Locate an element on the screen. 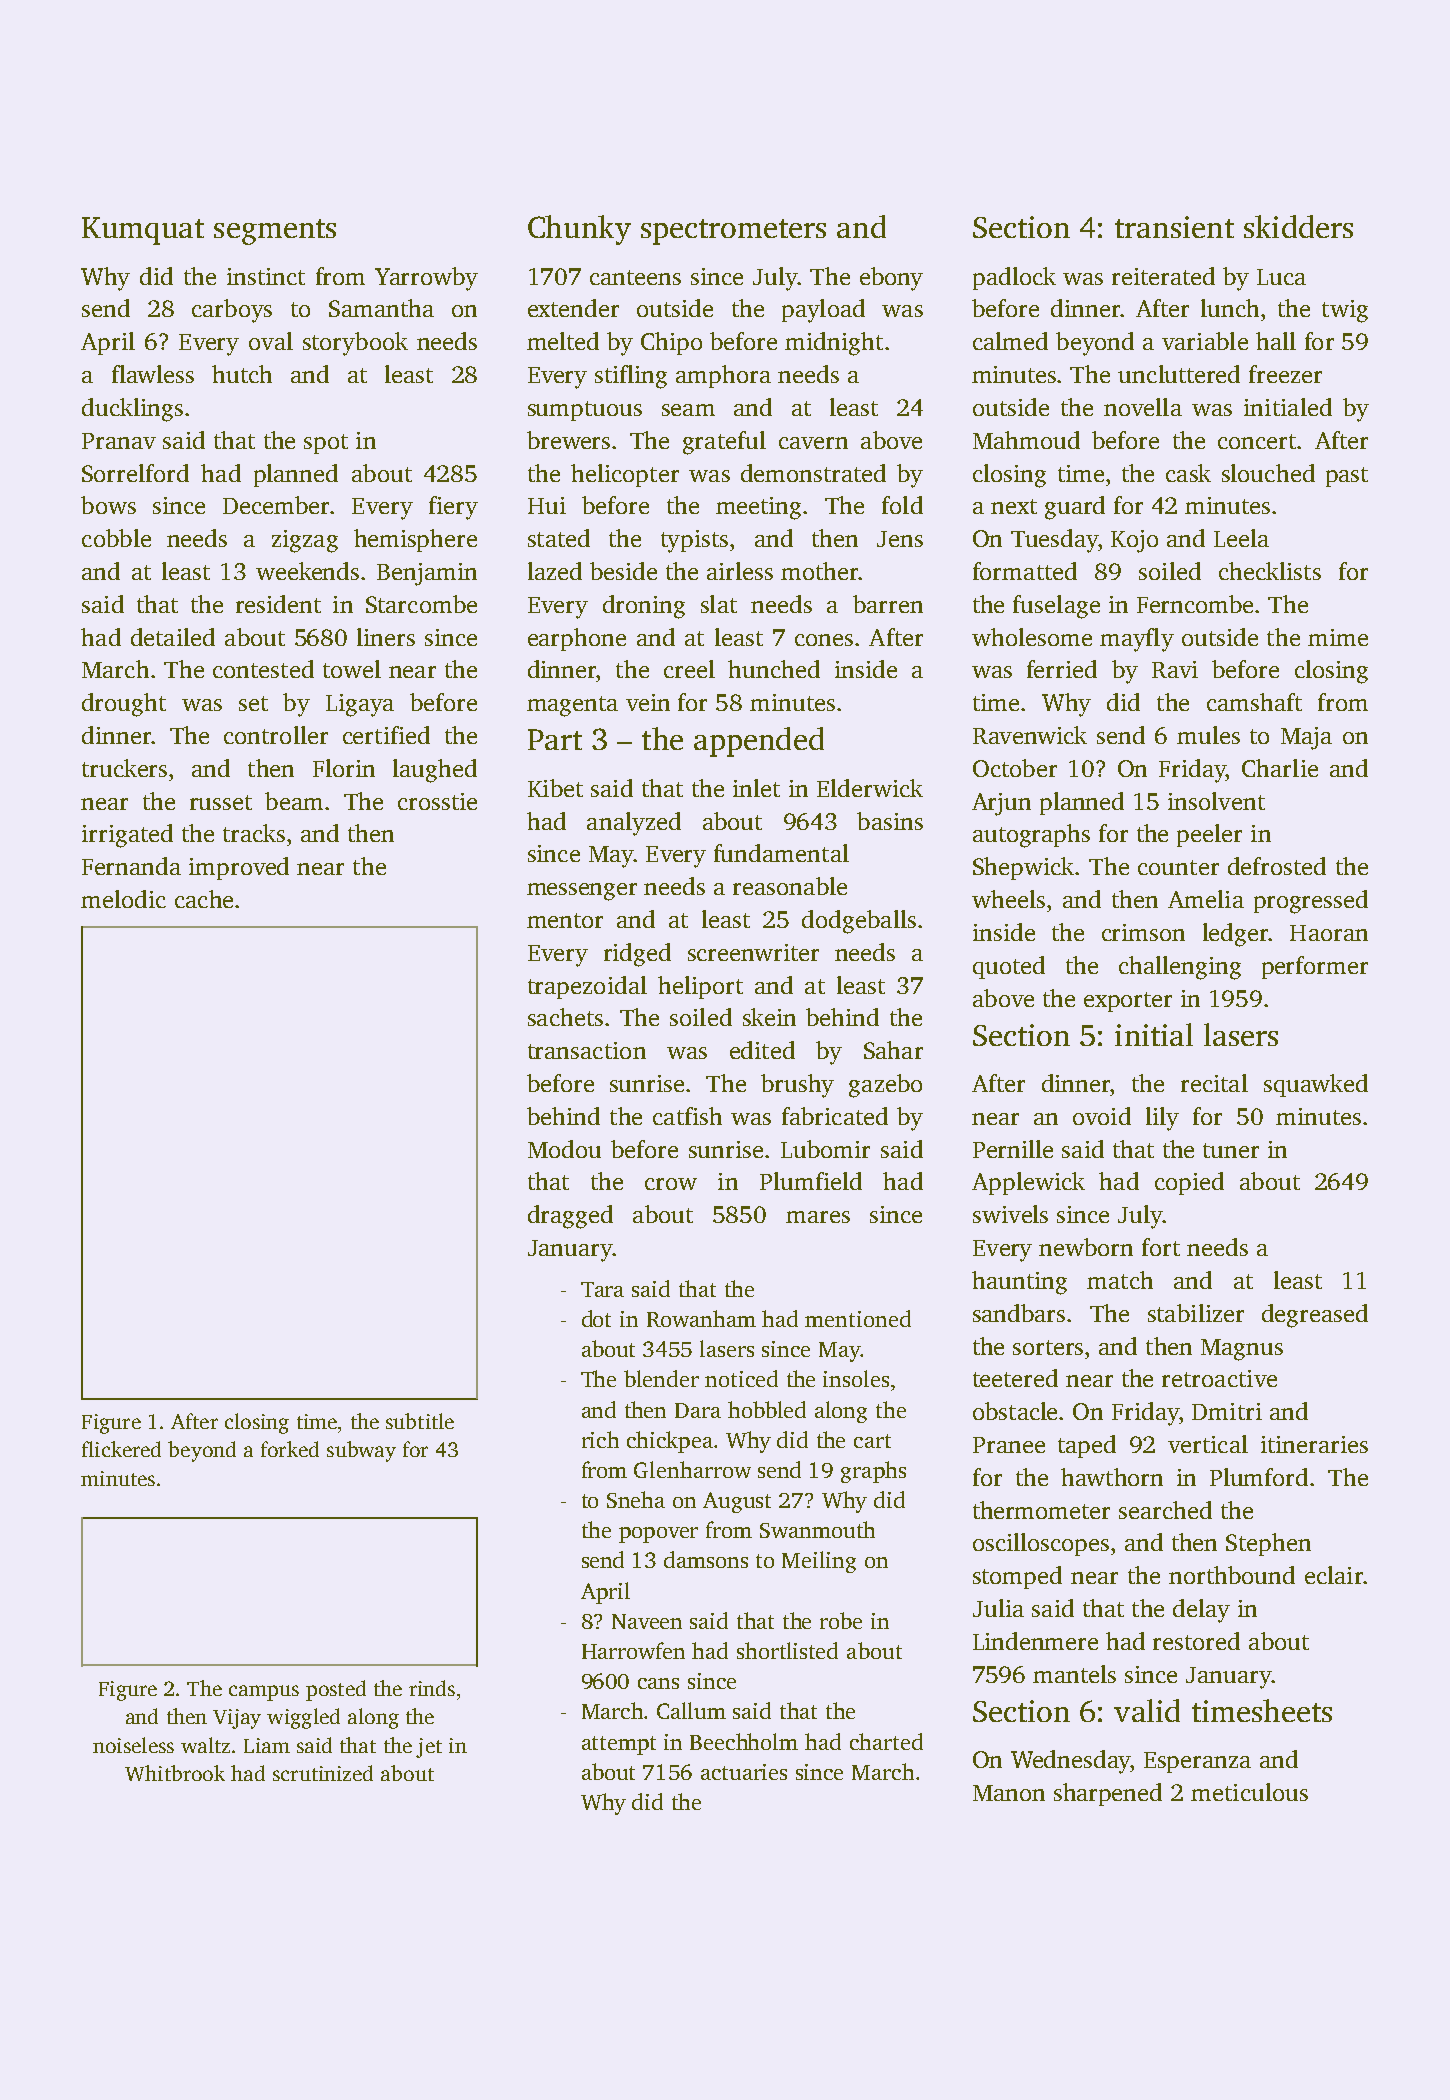  subway is located at coordinates (361, 1451).
